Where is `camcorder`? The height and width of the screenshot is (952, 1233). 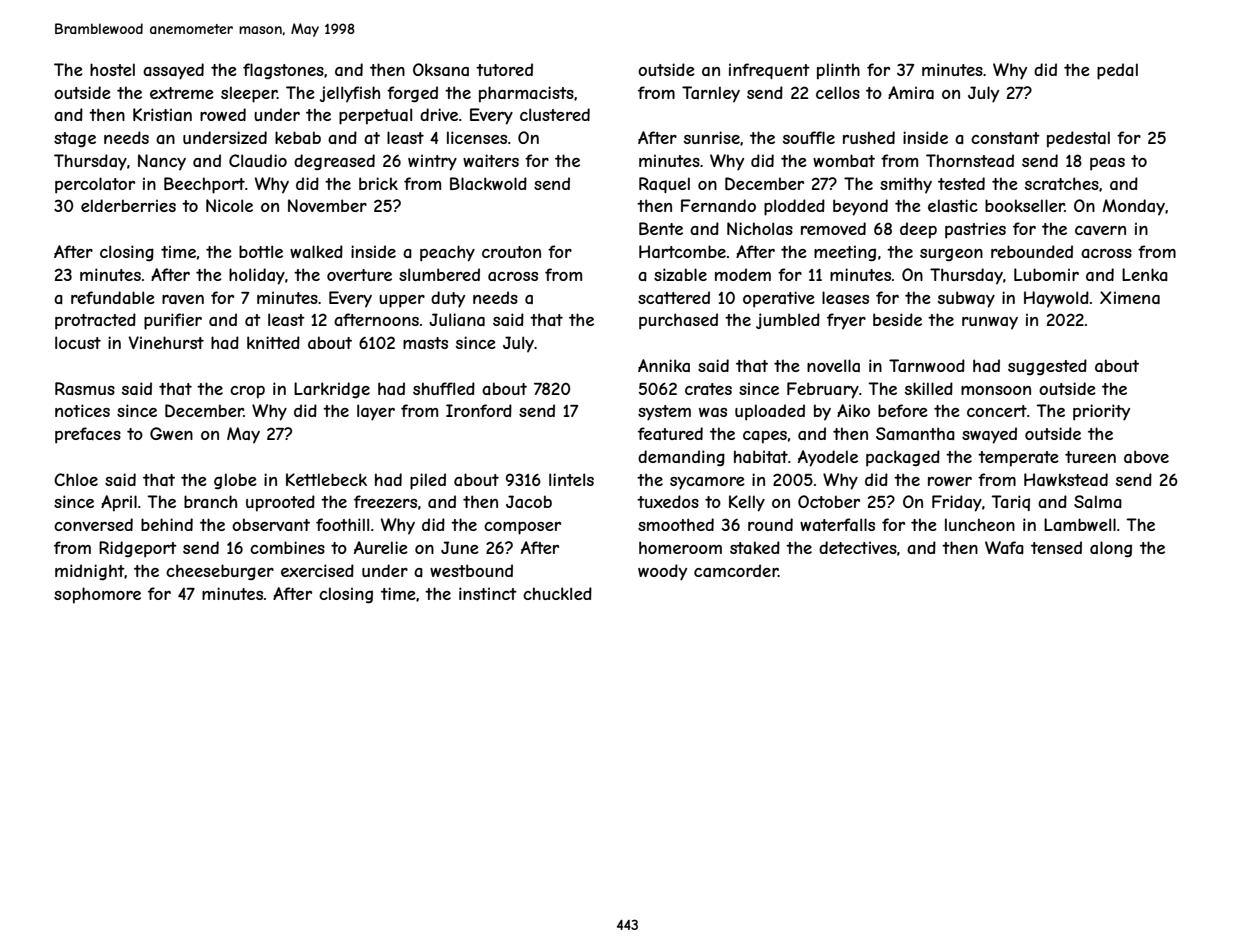
camcorder is located at coordinates (736, 570).
